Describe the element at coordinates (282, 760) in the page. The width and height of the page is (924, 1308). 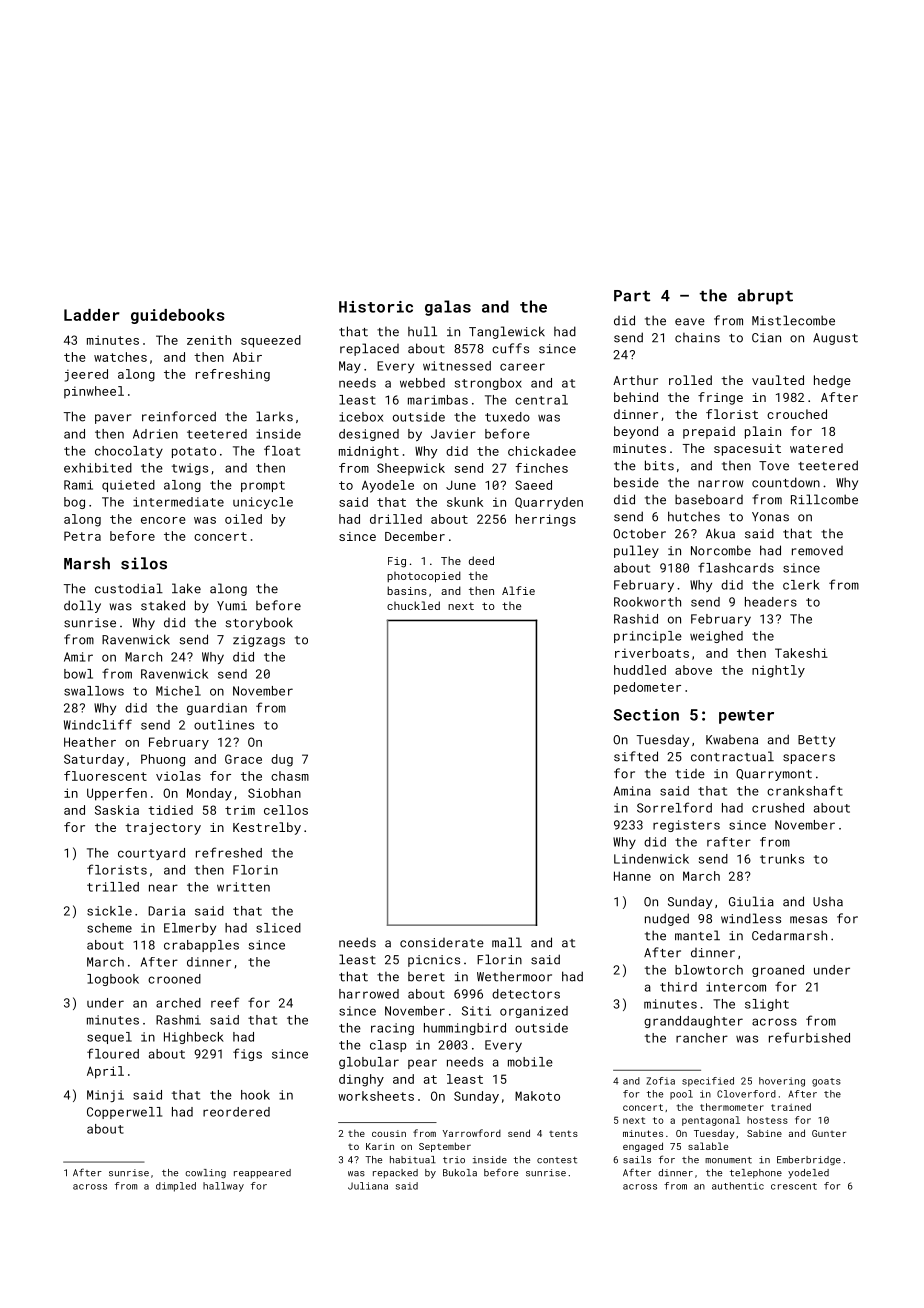
I see `dug` at that location.
